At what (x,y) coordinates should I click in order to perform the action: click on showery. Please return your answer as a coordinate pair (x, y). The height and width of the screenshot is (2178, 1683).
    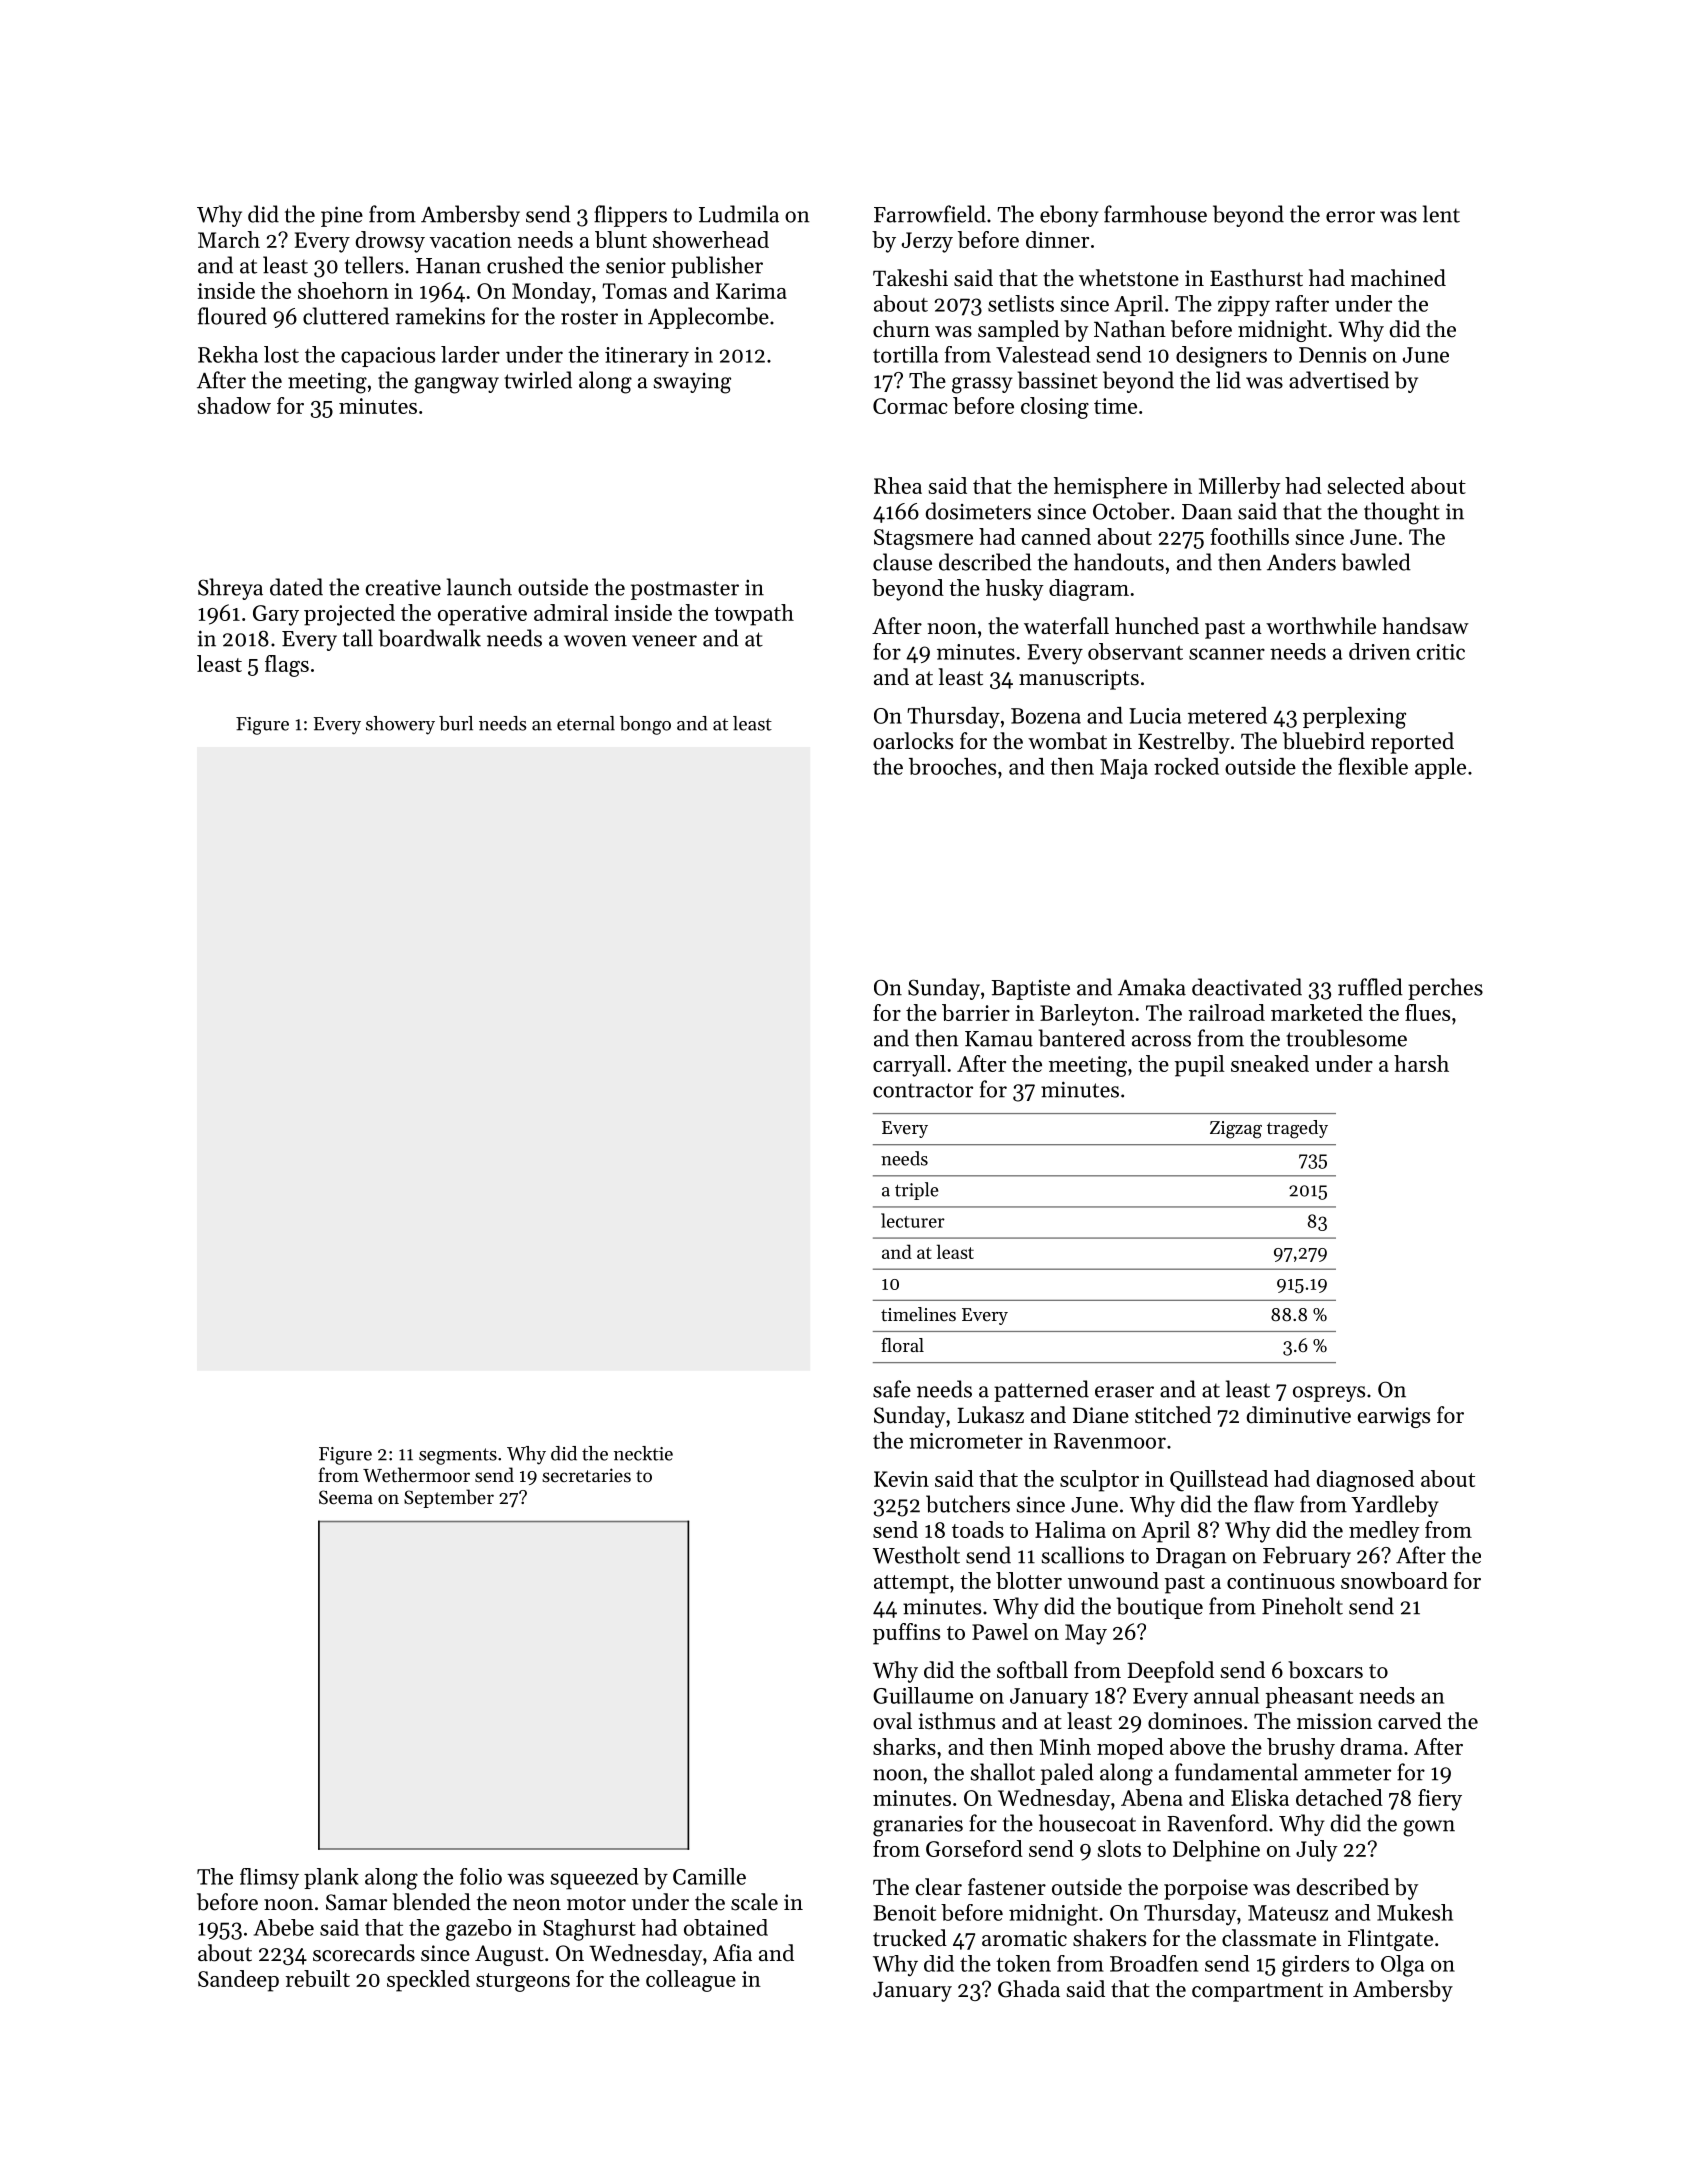
    Looking at the image, I should click on (400, 725).
